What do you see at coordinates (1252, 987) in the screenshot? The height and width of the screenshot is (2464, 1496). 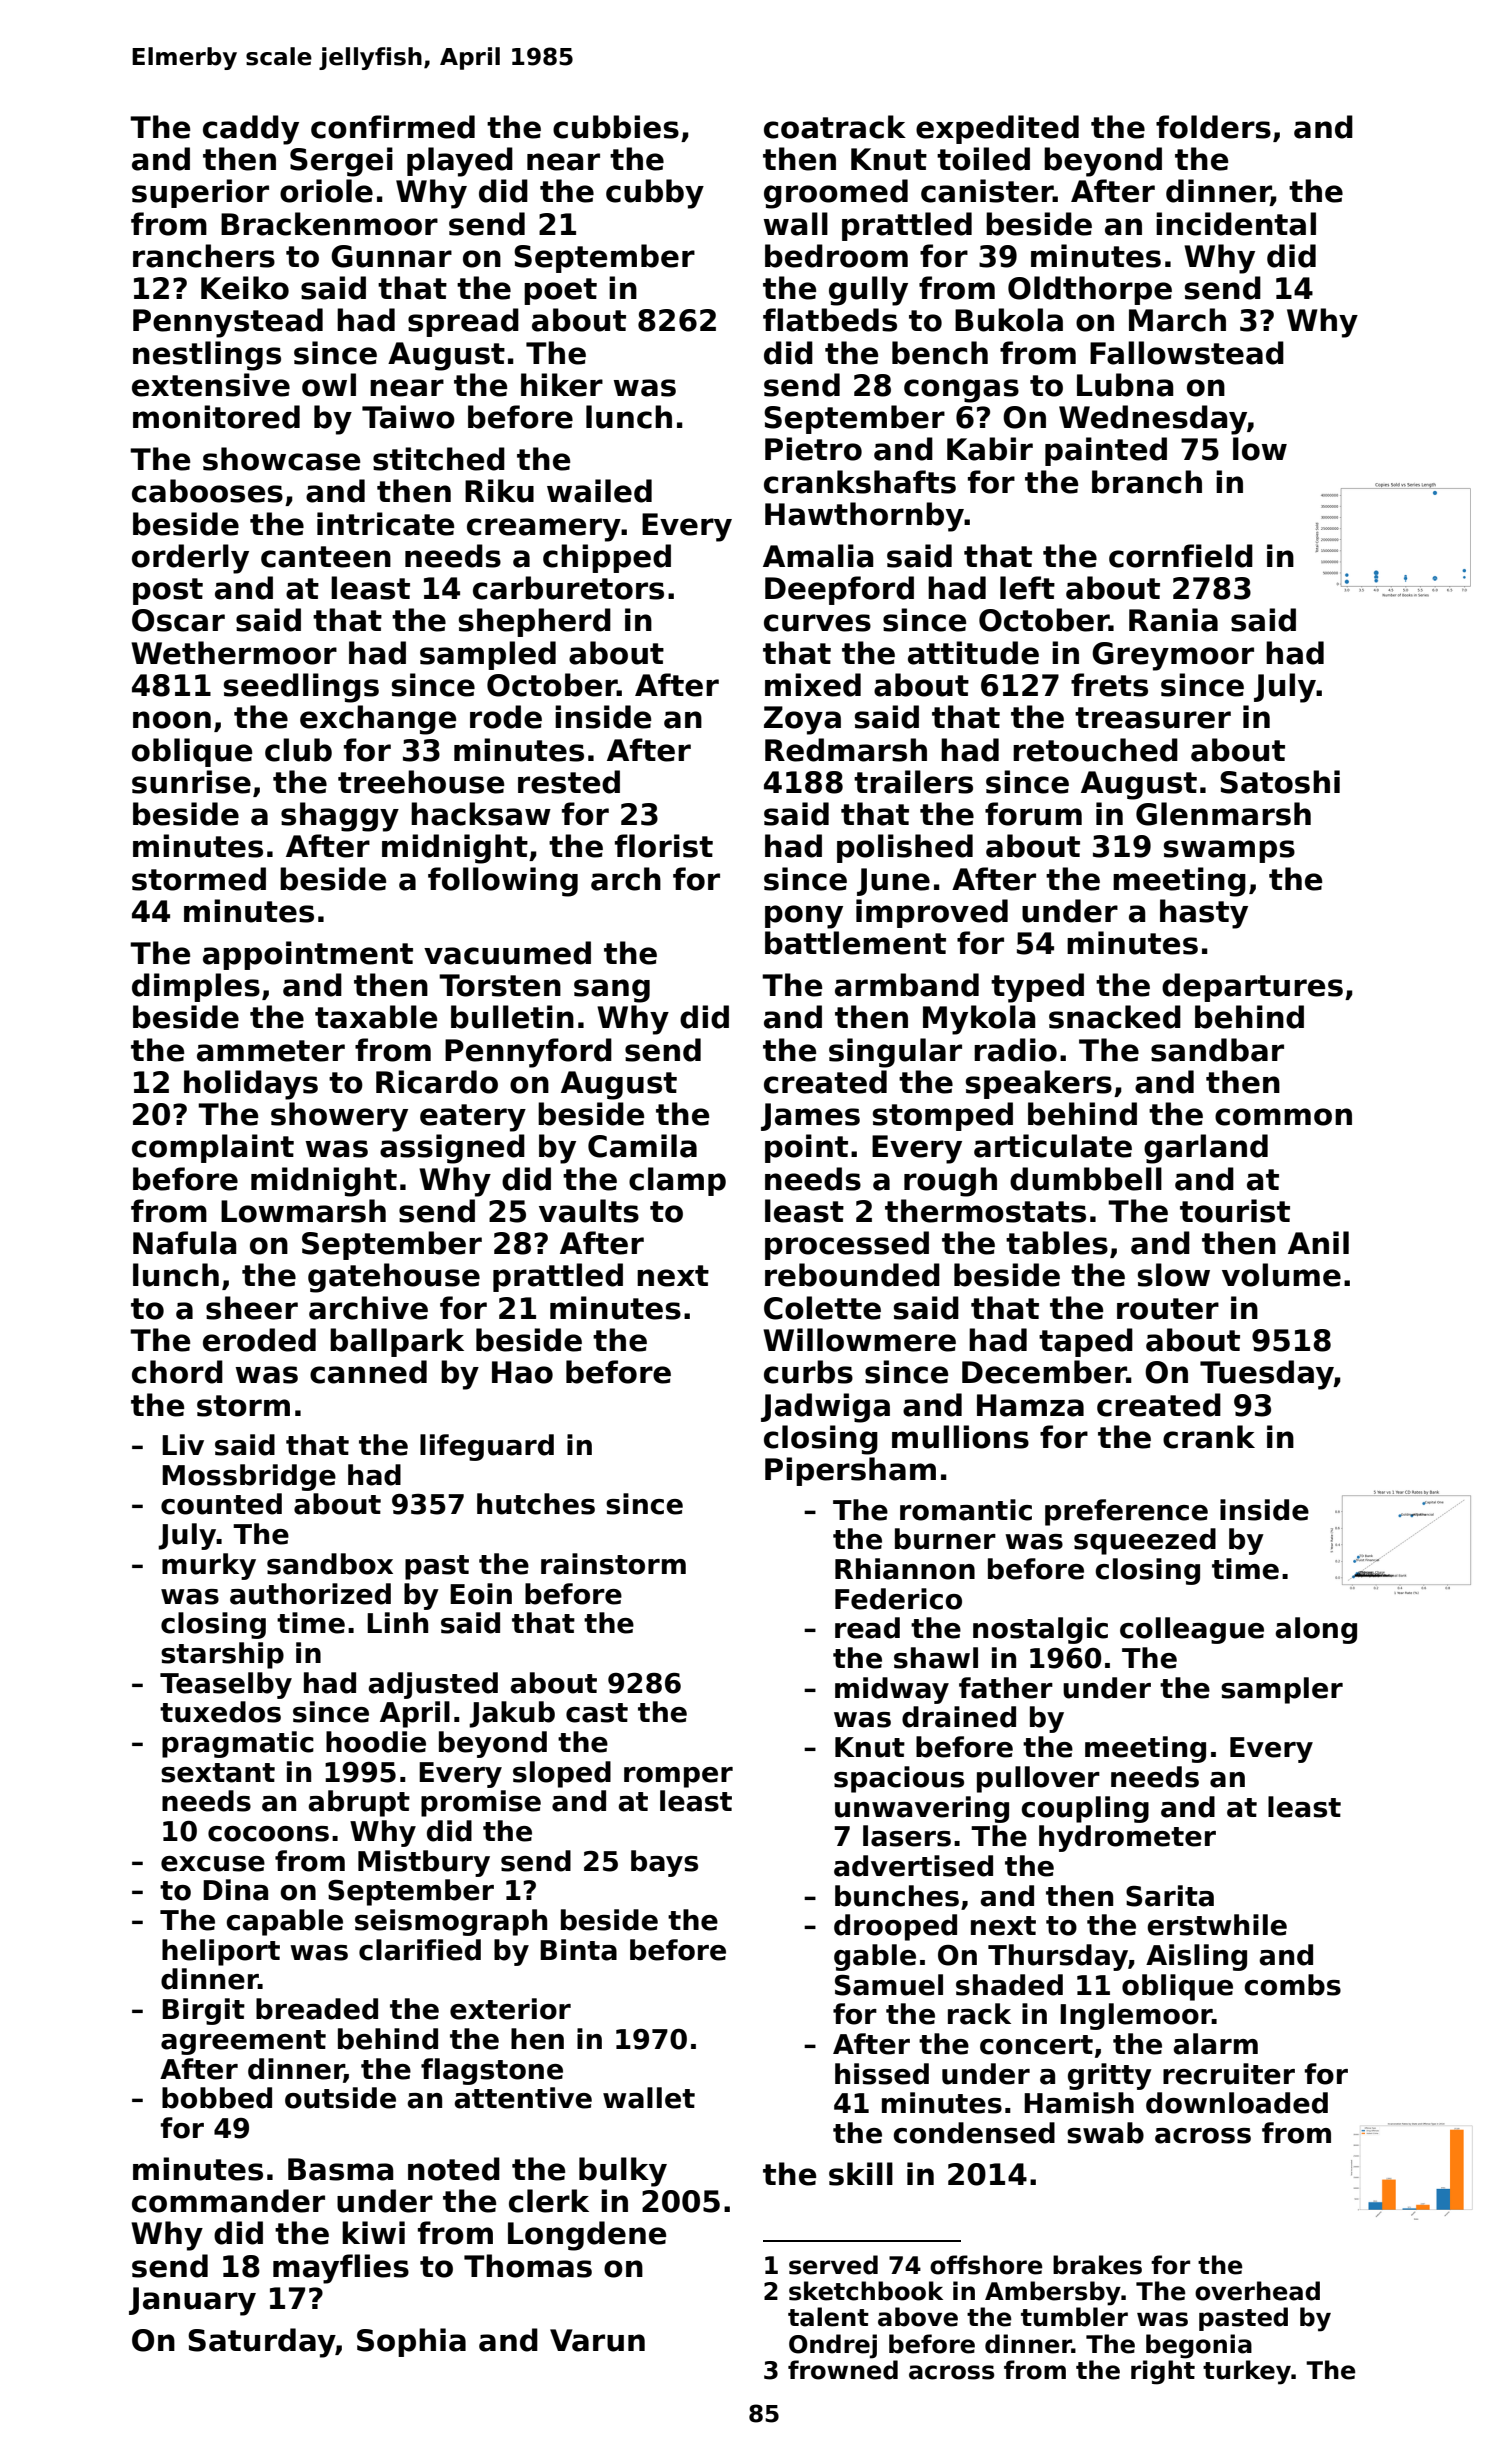 I see `departures` at bounding box center [1252, 987].
